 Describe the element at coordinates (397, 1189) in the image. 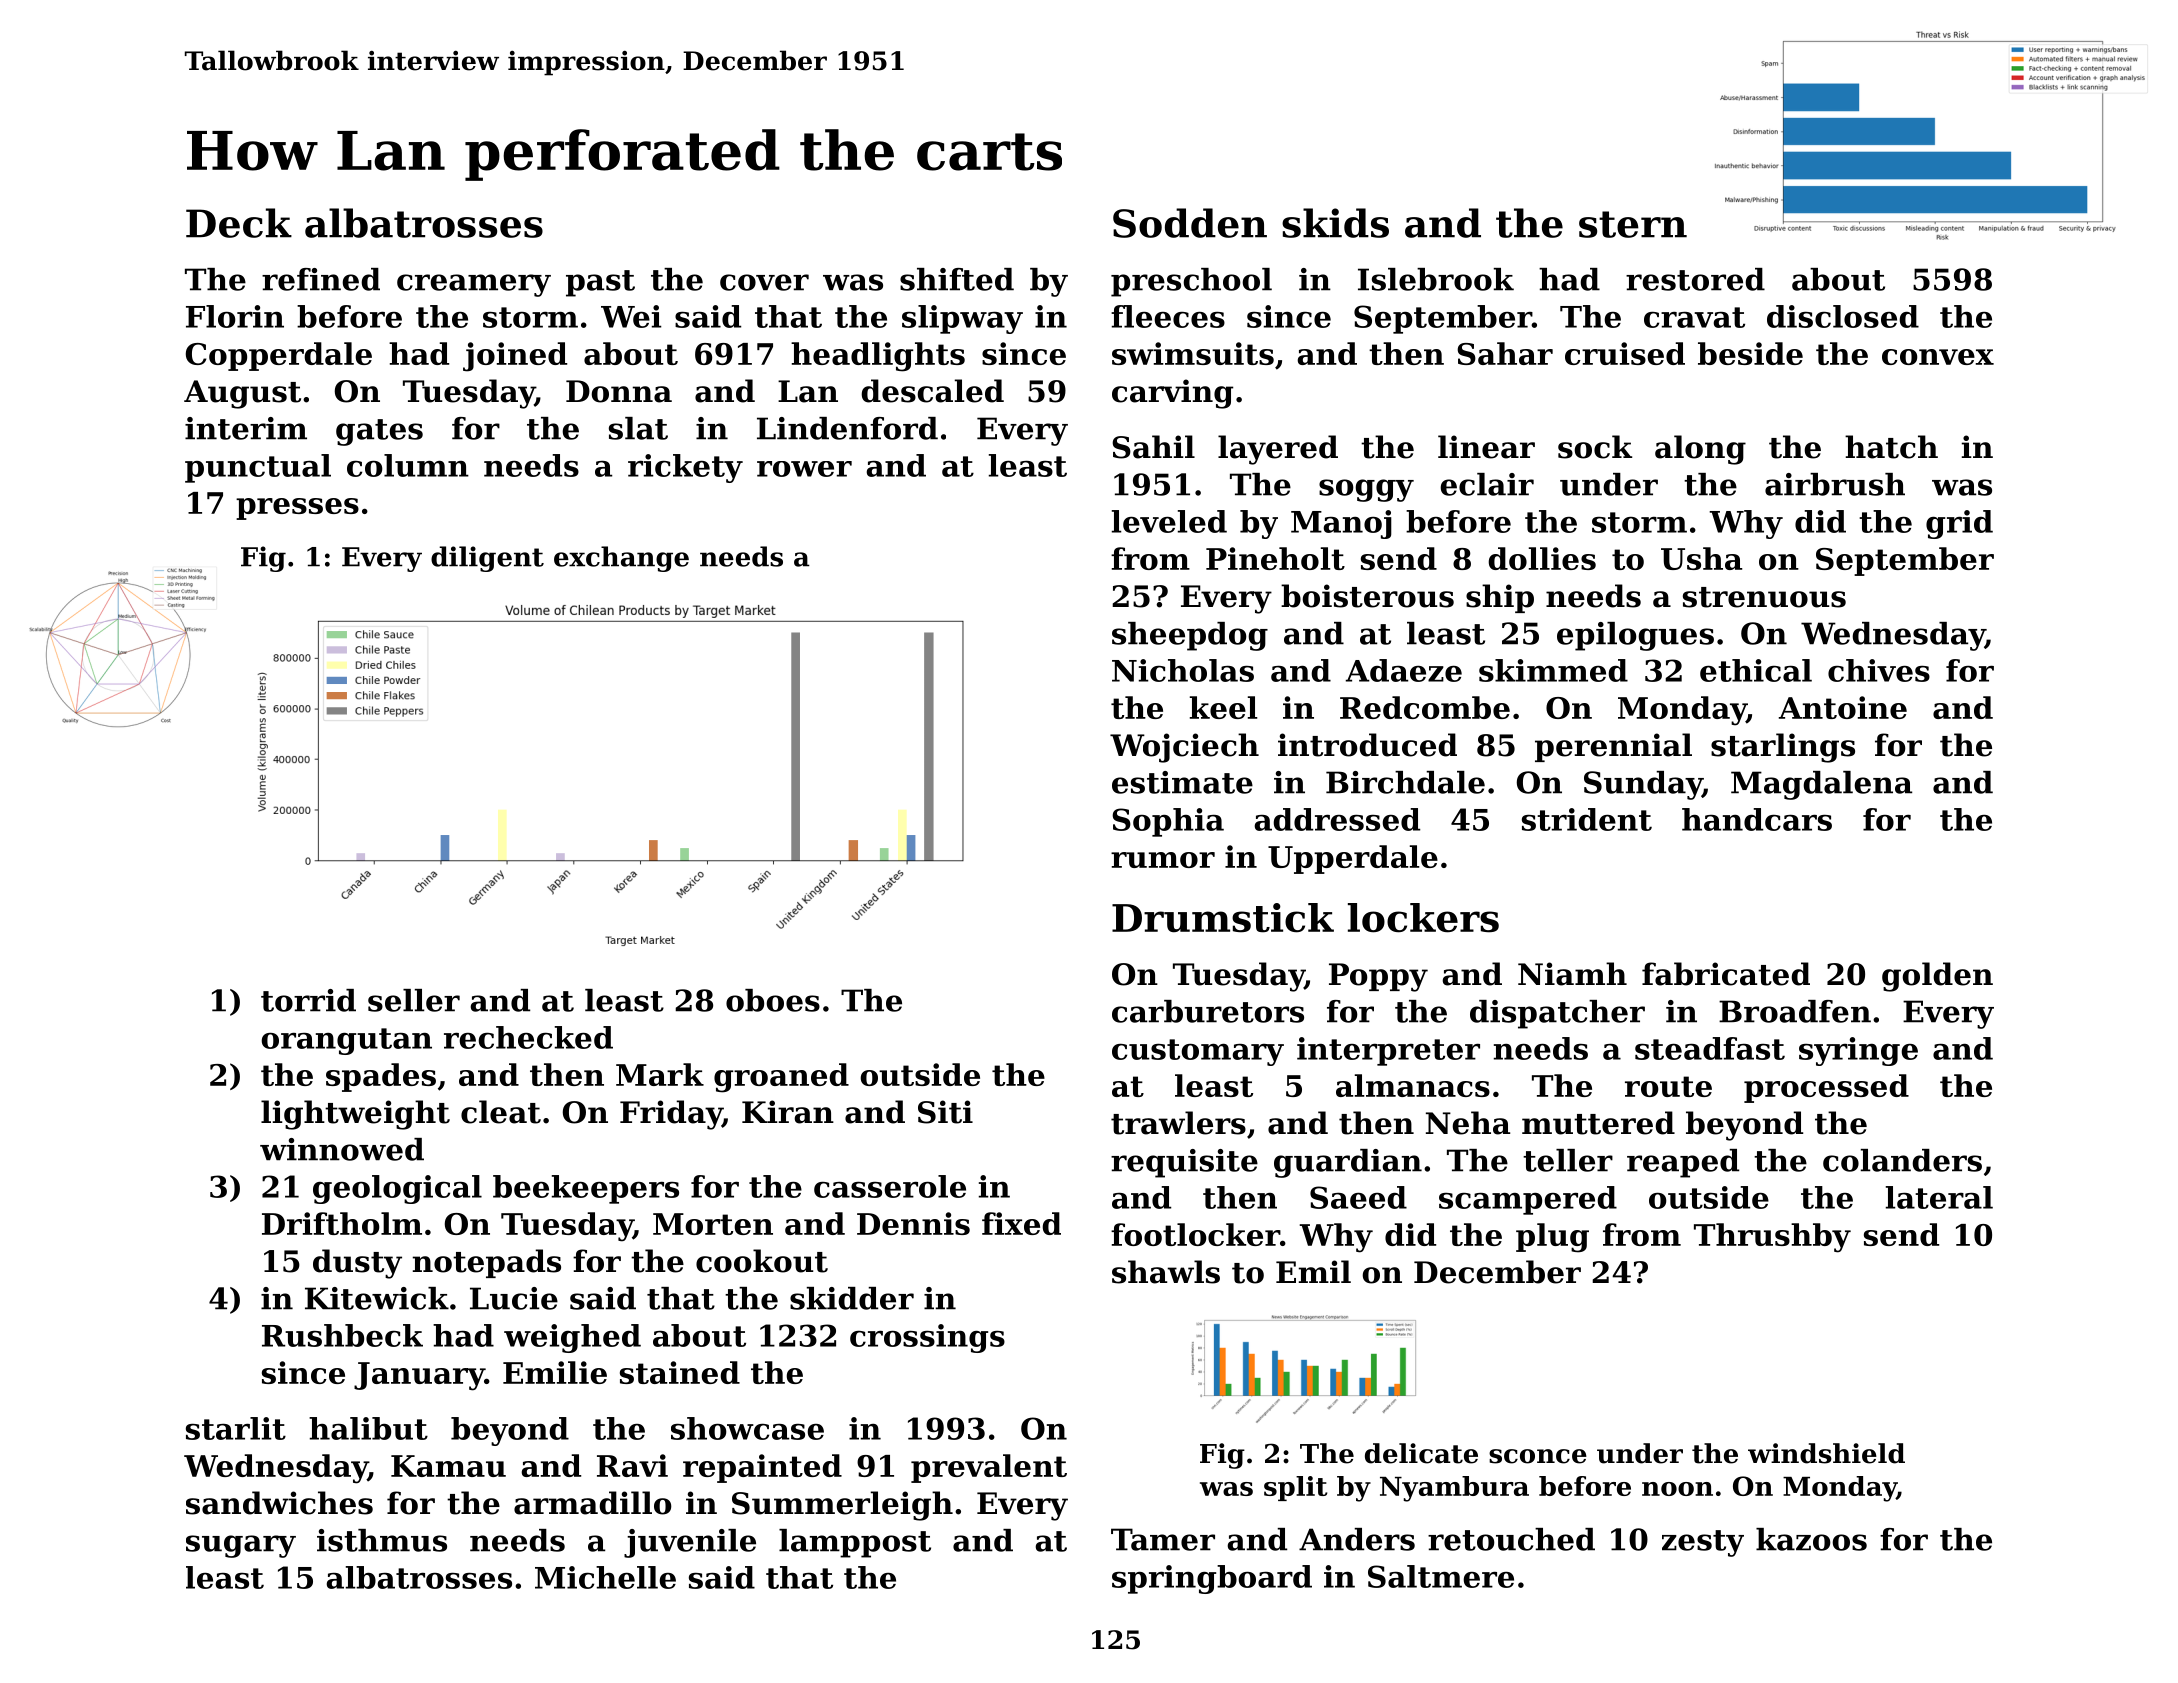

I see `geological` at that location.
